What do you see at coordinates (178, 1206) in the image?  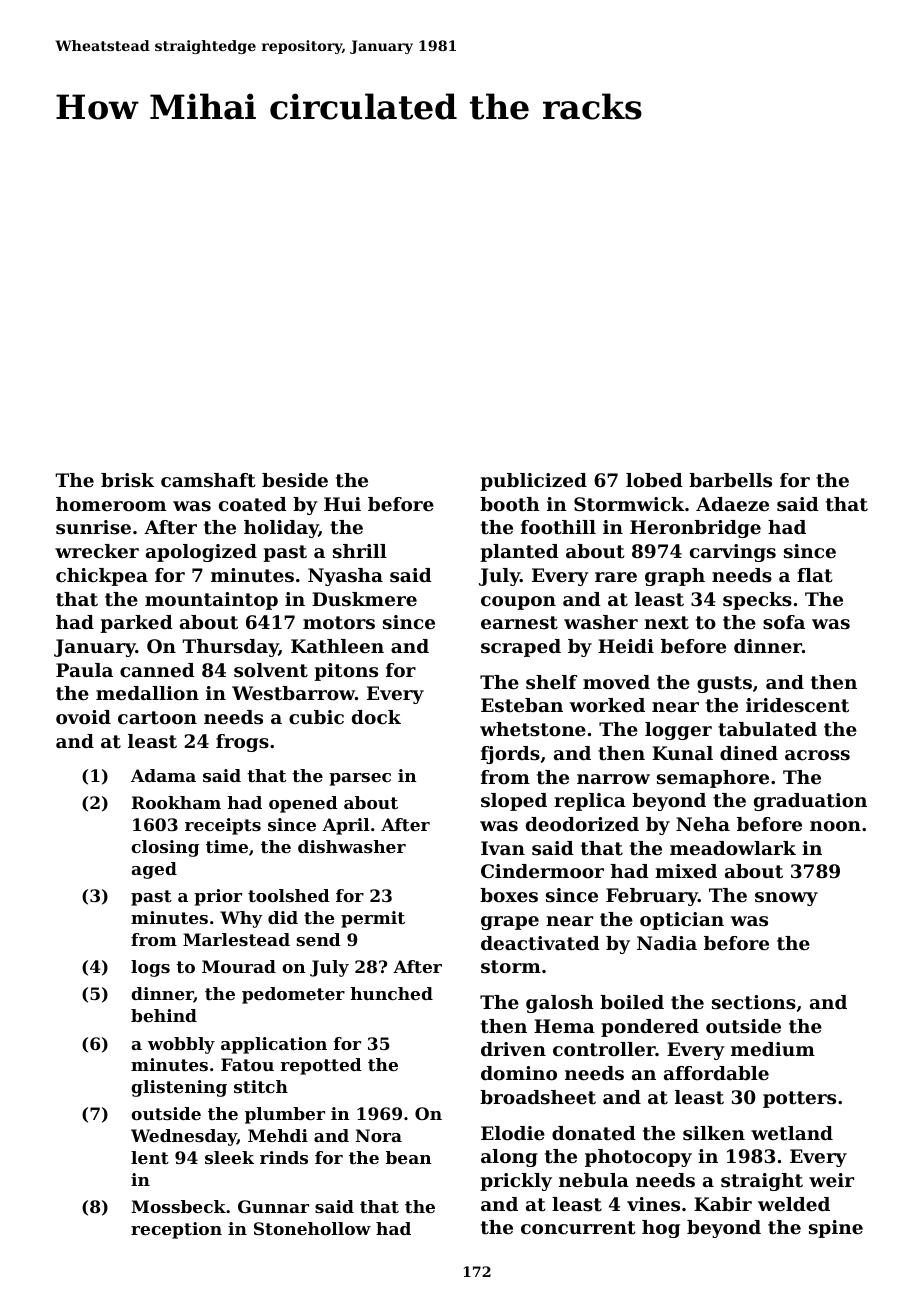 I see `Mossbeck` at bounding box center [178, 1206].
